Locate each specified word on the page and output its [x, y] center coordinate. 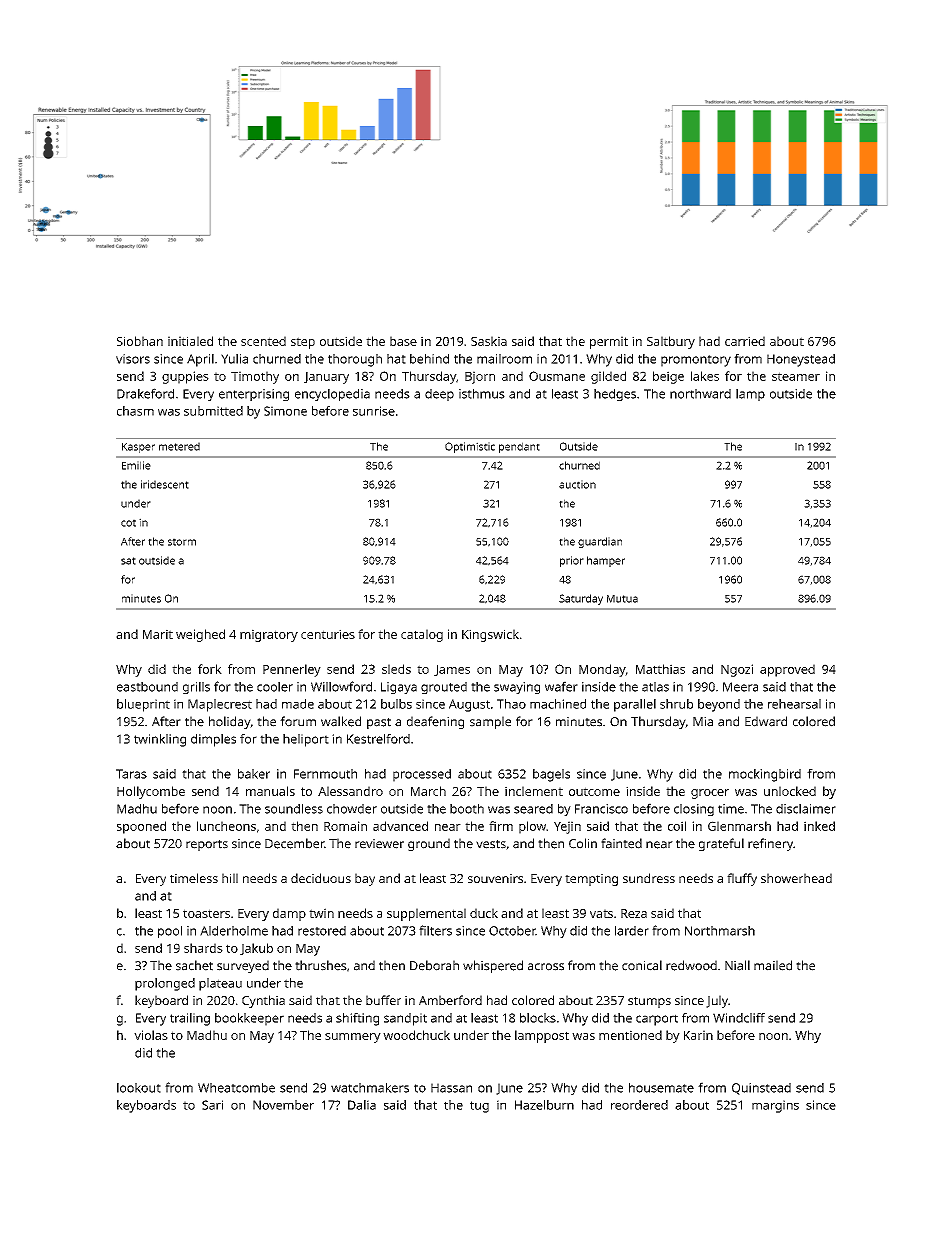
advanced [400, 826]
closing [694, 810]
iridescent [165, 484]
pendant [519, 447]
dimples [213, 740]
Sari [212, 1105]
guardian [600, 542]
